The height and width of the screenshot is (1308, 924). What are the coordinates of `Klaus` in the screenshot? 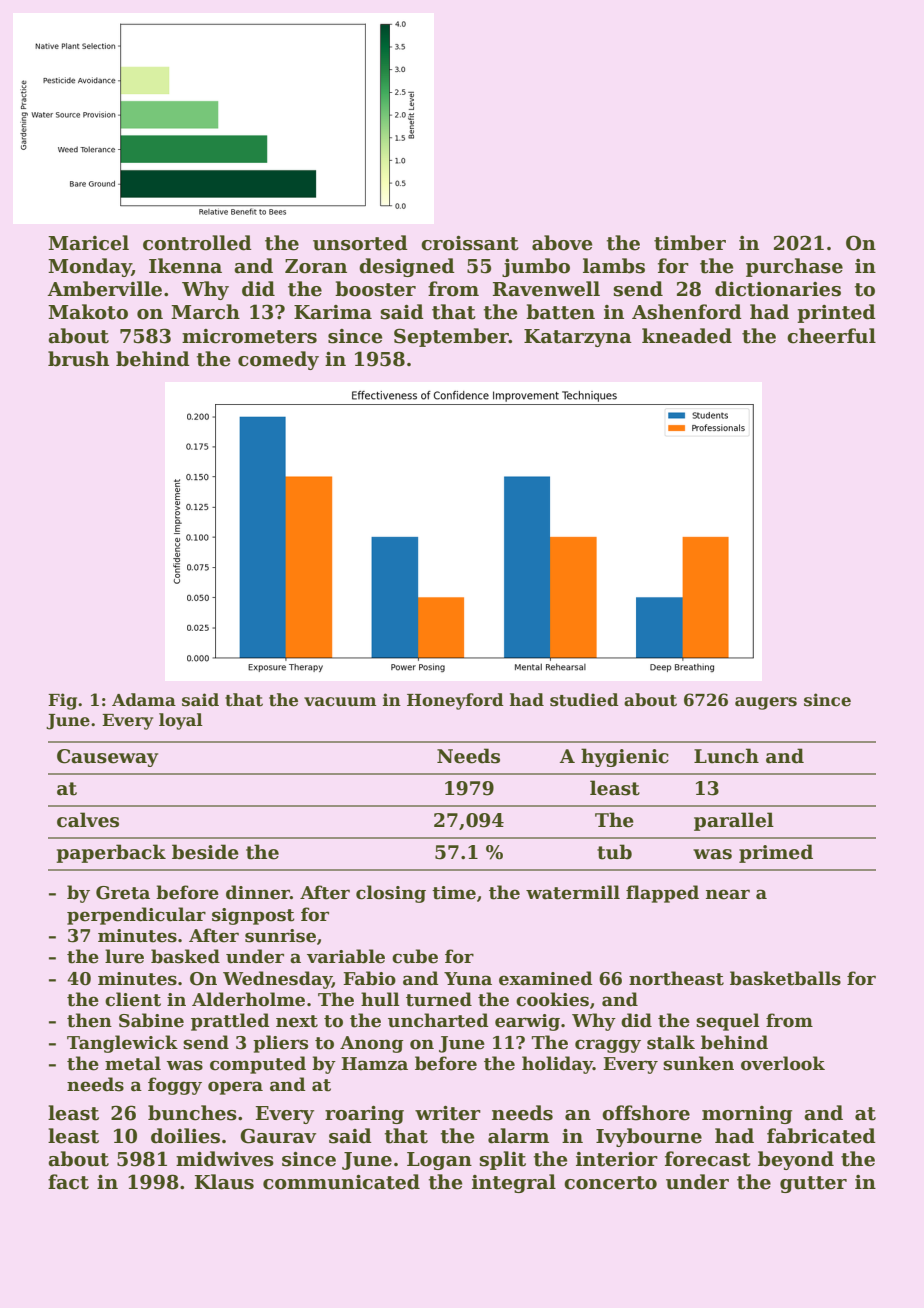 It's located at (224, 1182).
